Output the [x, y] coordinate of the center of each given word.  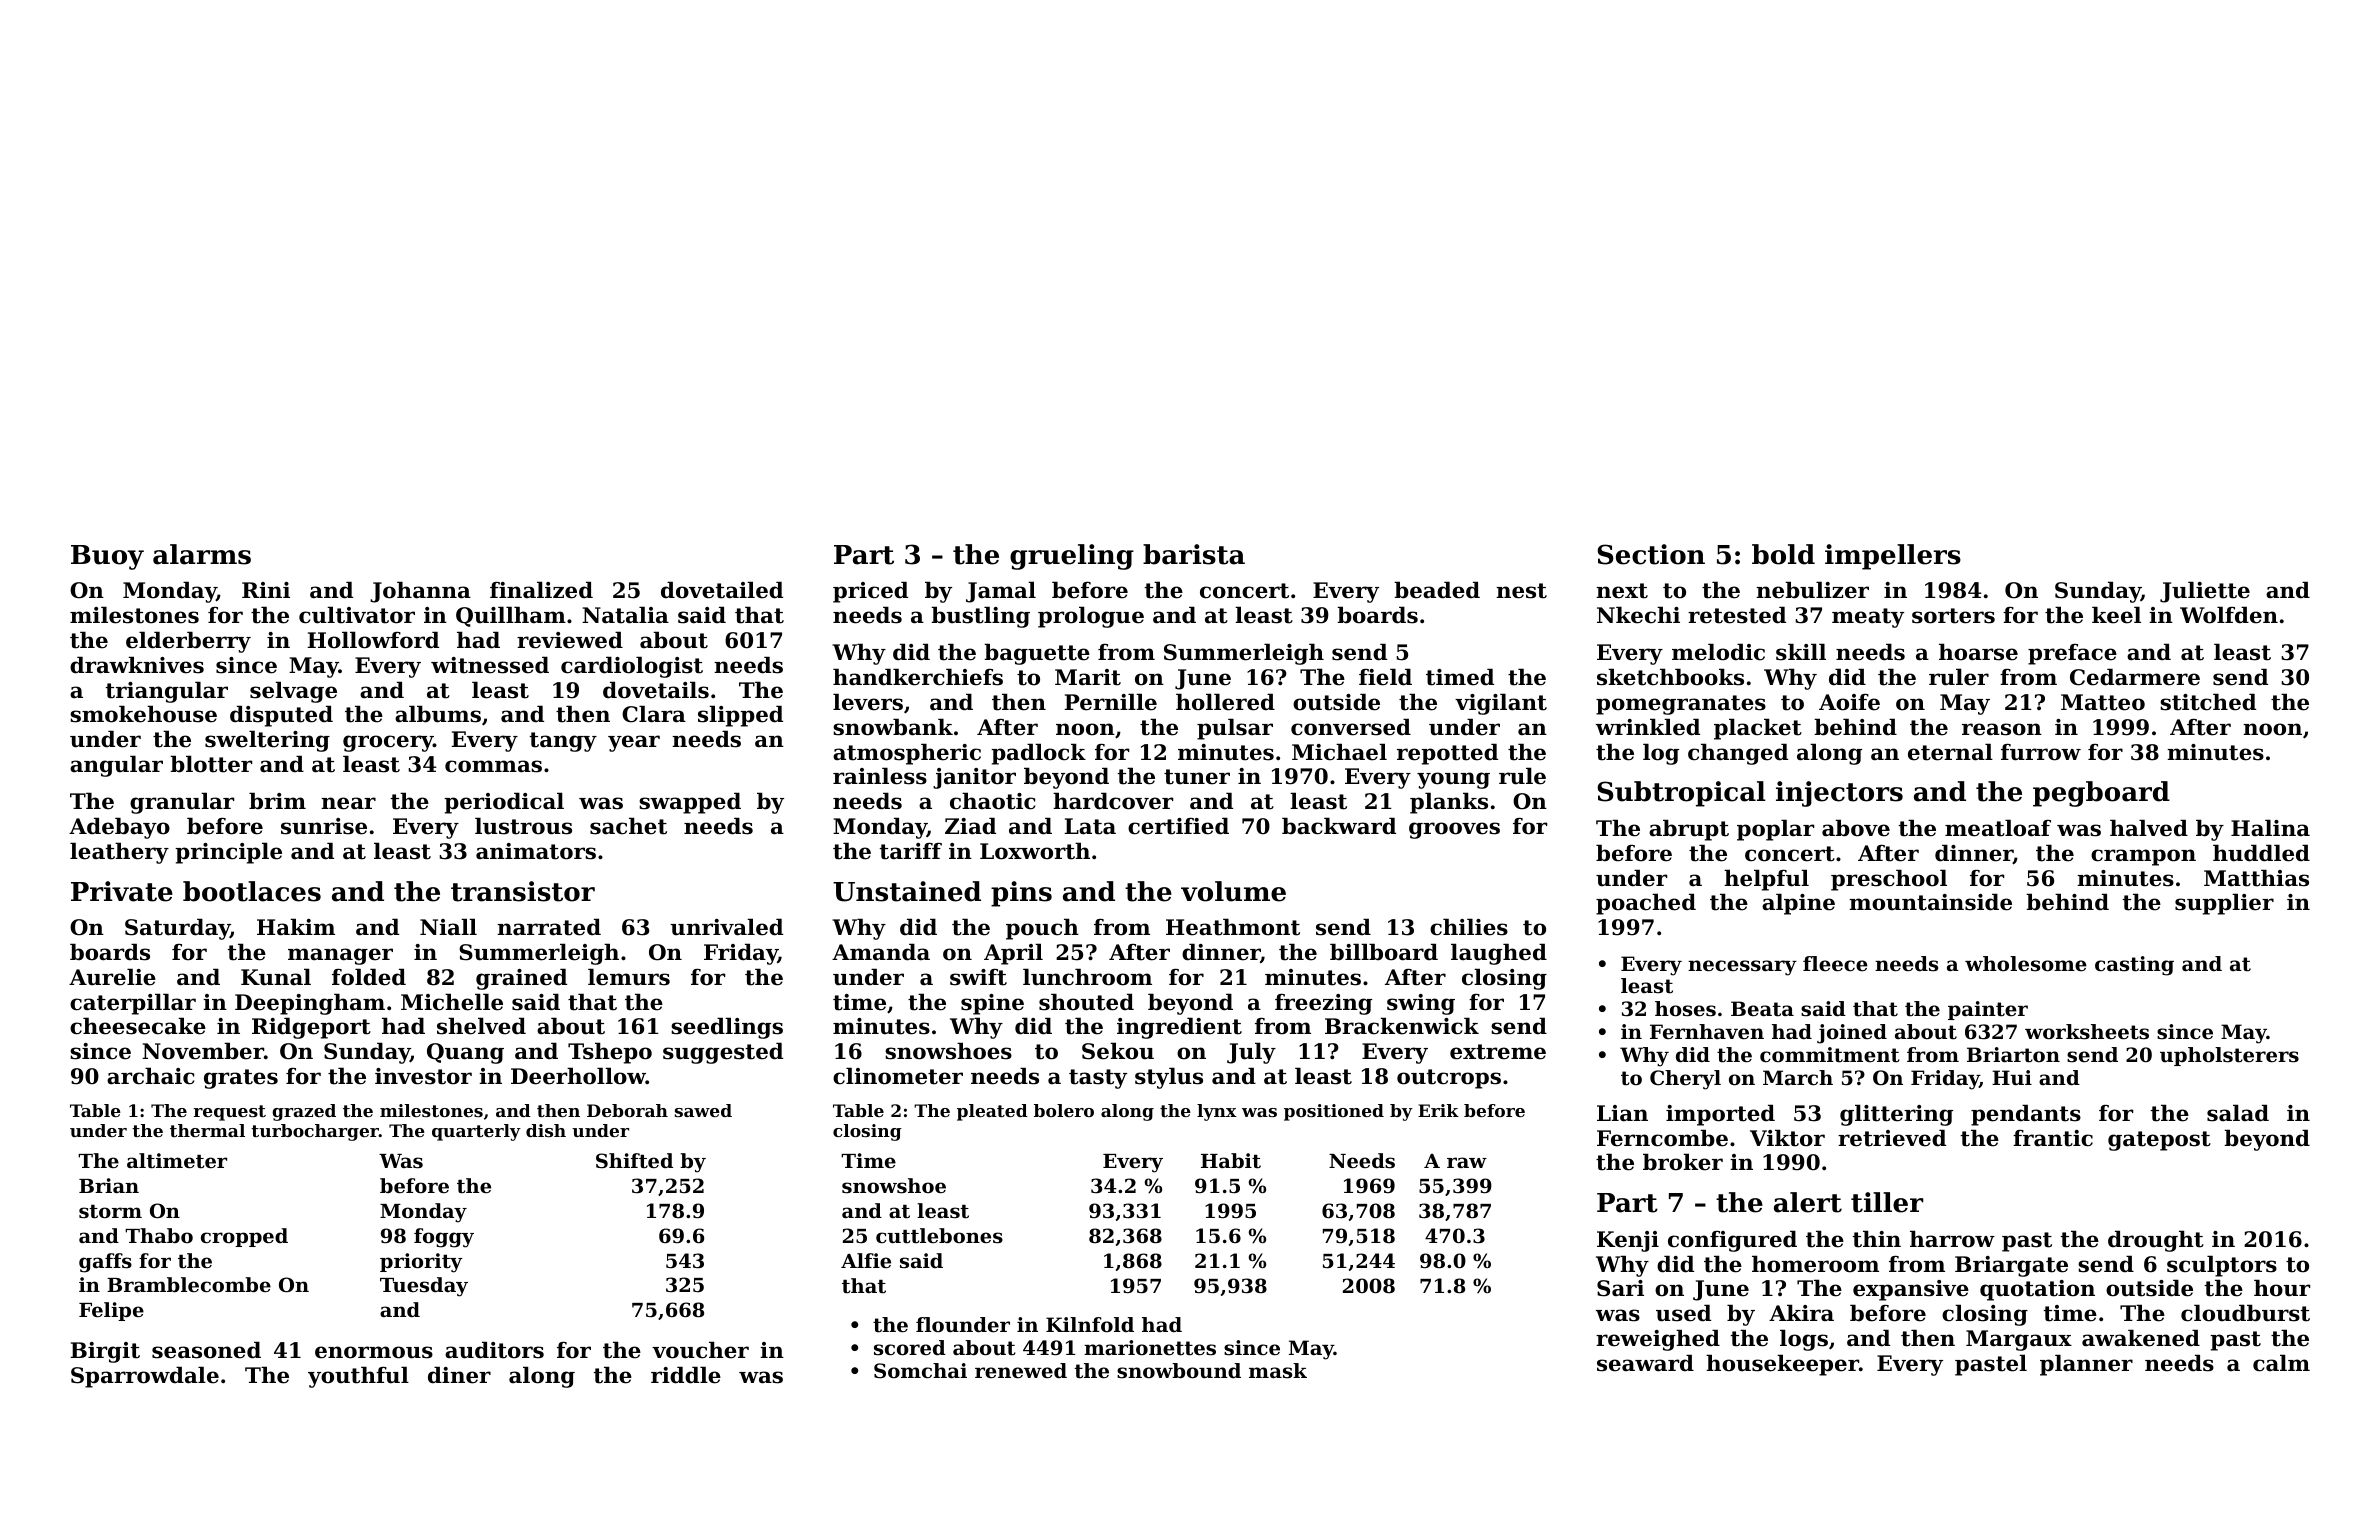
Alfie [866, 1260]
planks [1449, 803]
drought [2156, 1241]
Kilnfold [1090, 1325]
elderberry [188, 642]
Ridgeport [311, 1028]
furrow [2041, 752]
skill [1801, 652]
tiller [1887, 1202]
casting [2134, 966]
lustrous [523, 826]
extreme [1498, 1052]
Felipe [111, 1311]
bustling [980, 617]
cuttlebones [939, 1236]
